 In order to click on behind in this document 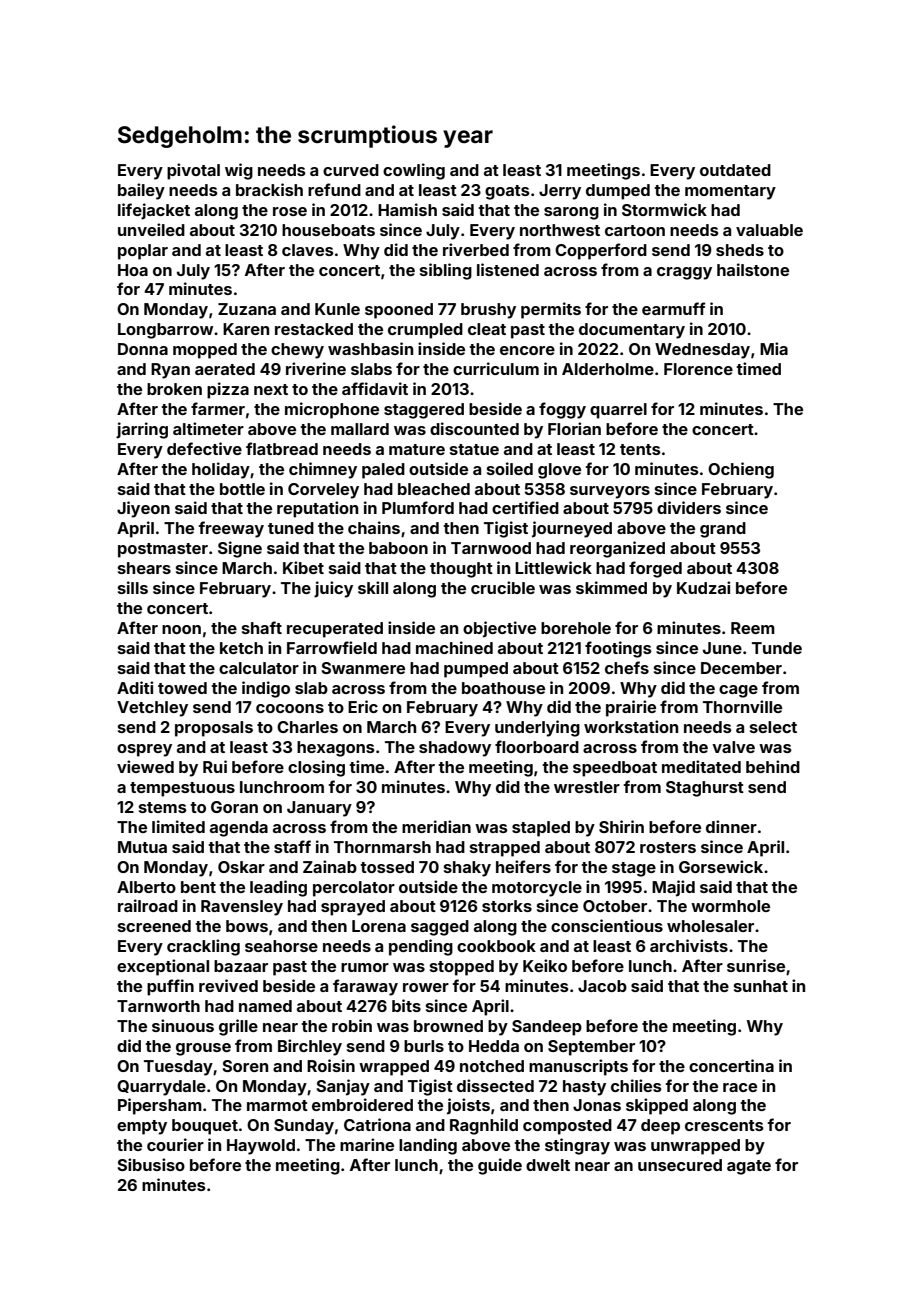, I will do `click(773, 766)`.
